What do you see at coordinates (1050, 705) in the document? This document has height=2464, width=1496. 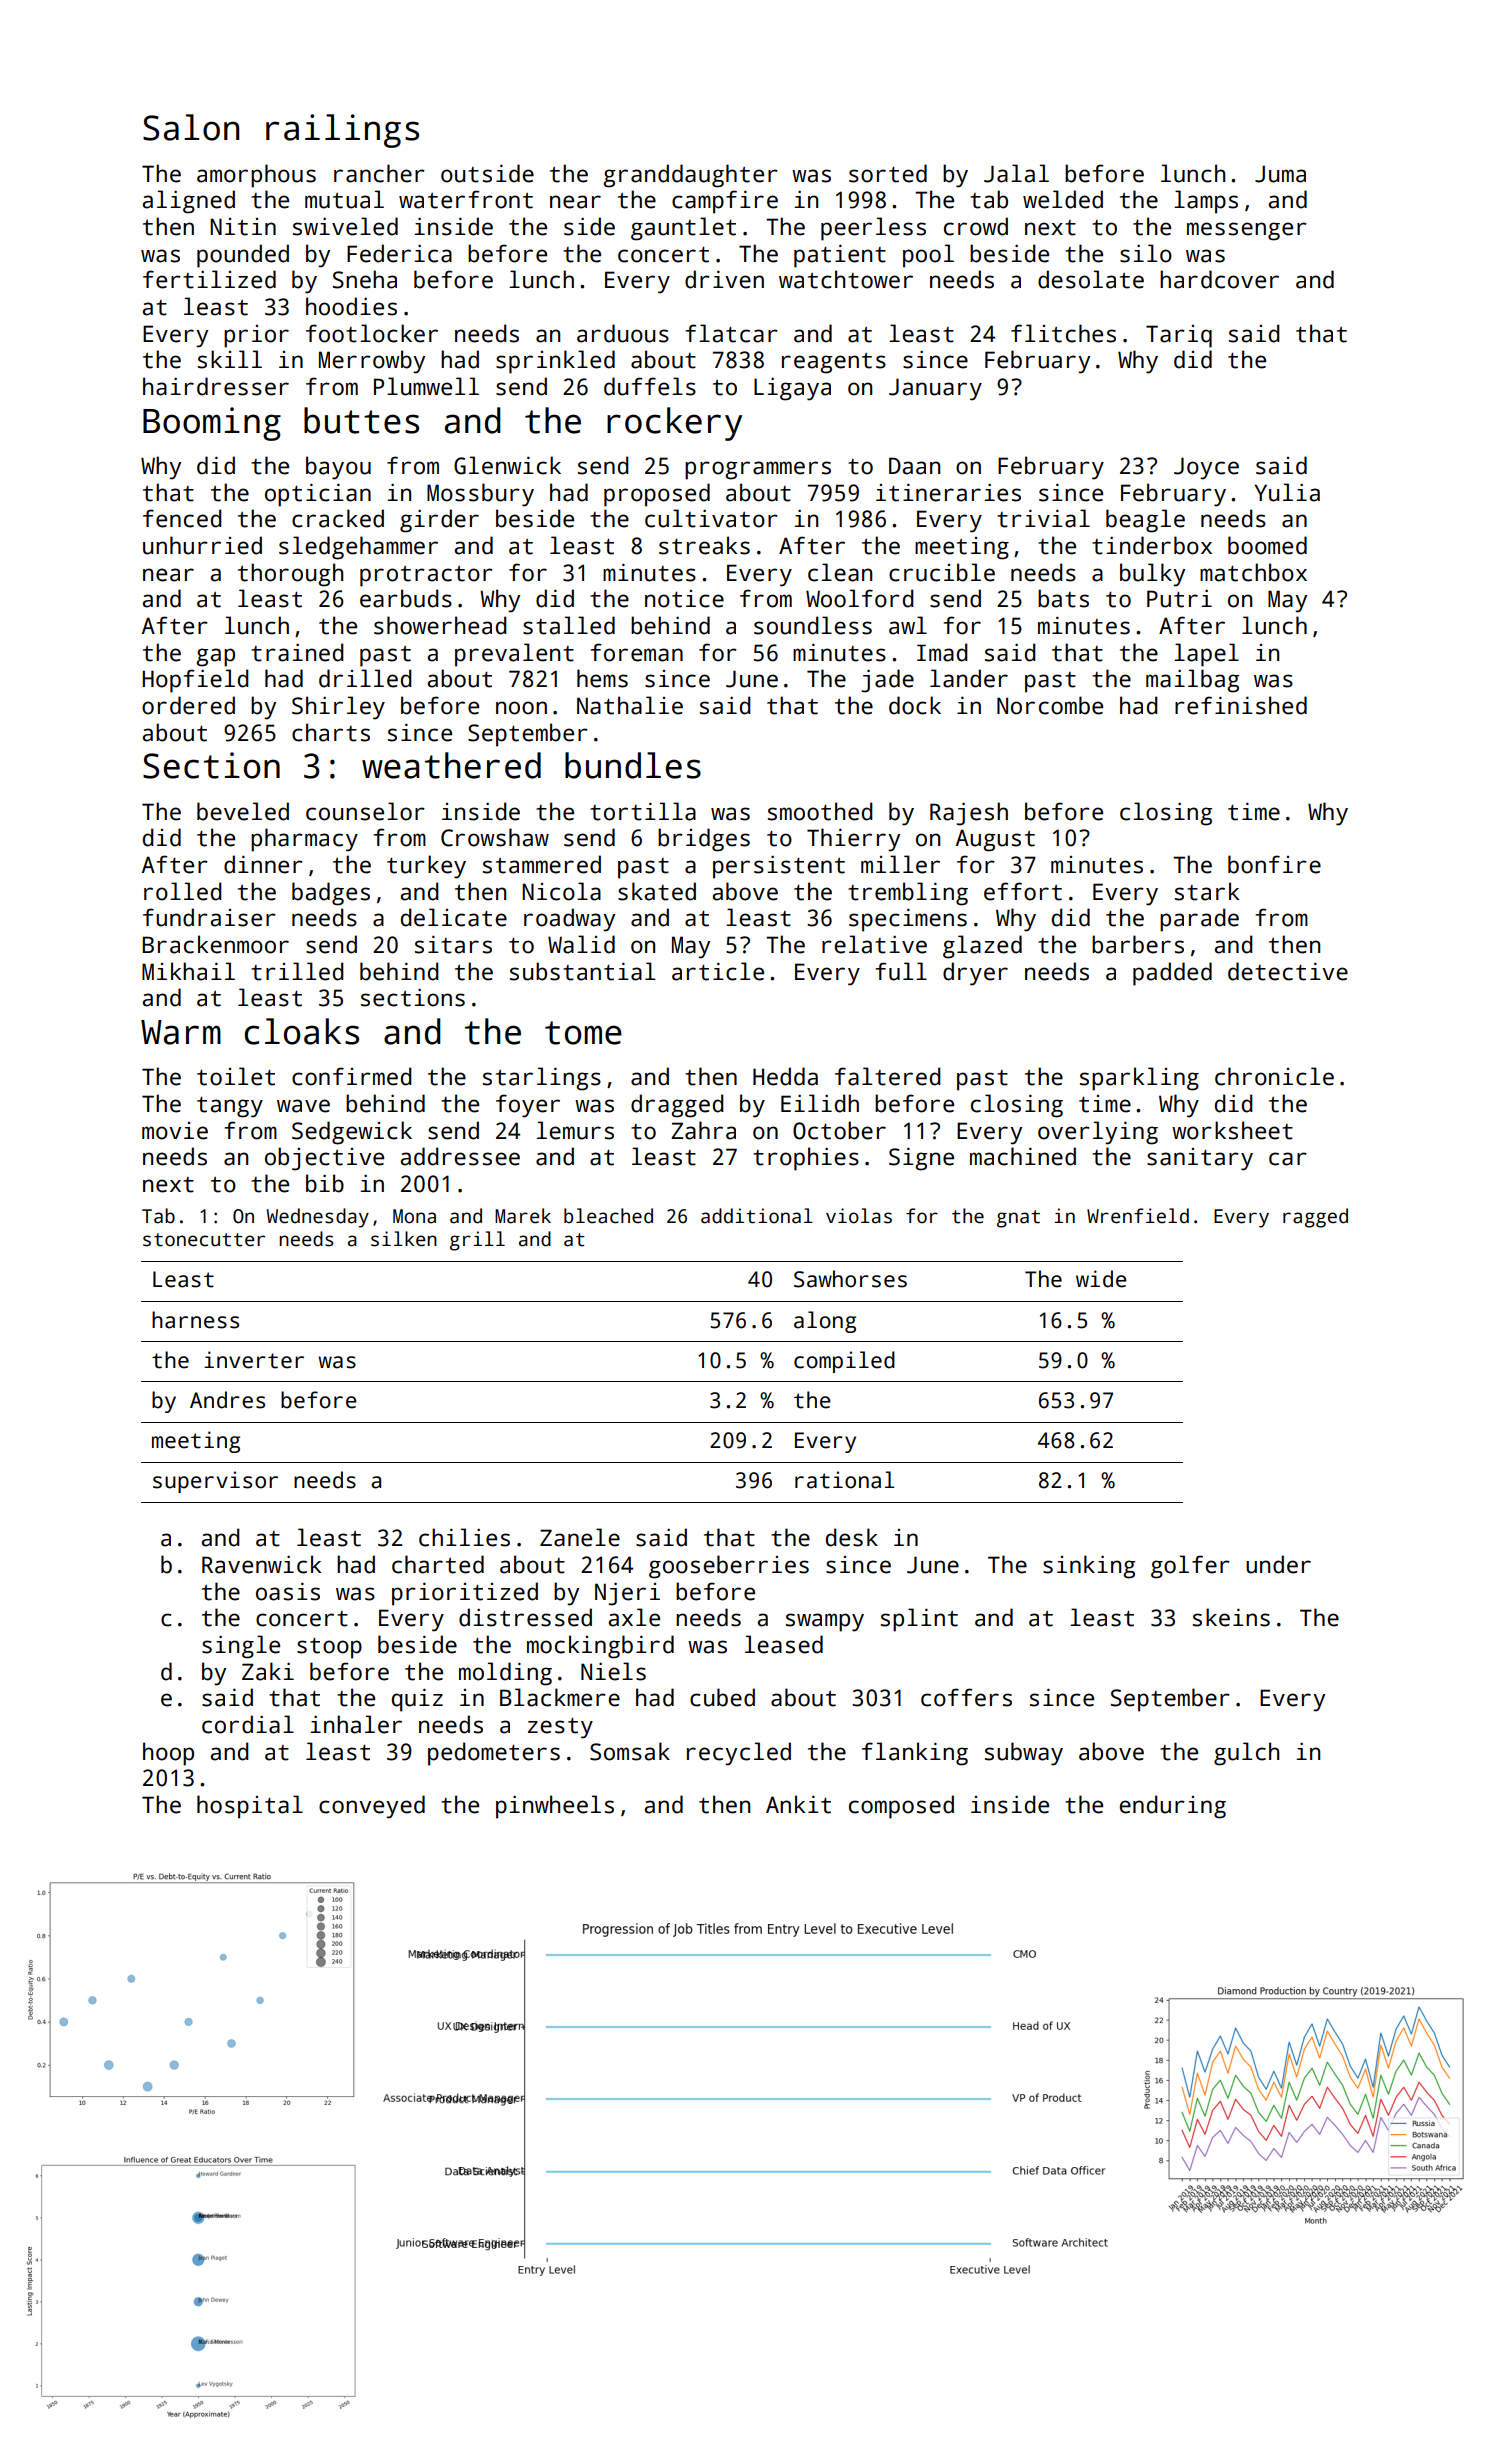 I see `Norcombe` at bounding box center [1050, 705].
